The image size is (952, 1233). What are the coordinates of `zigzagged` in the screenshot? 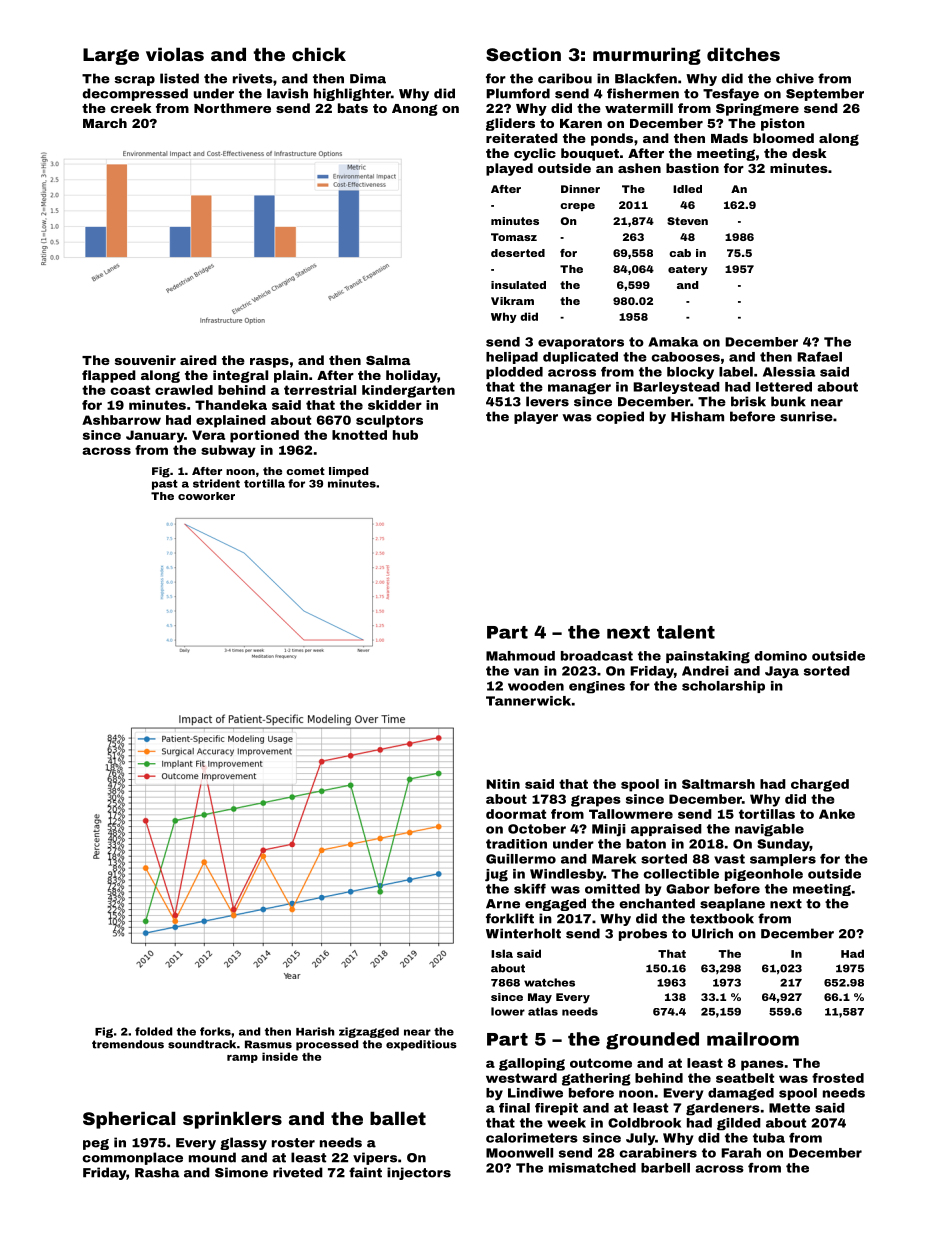 It's located at (369, 1032).
